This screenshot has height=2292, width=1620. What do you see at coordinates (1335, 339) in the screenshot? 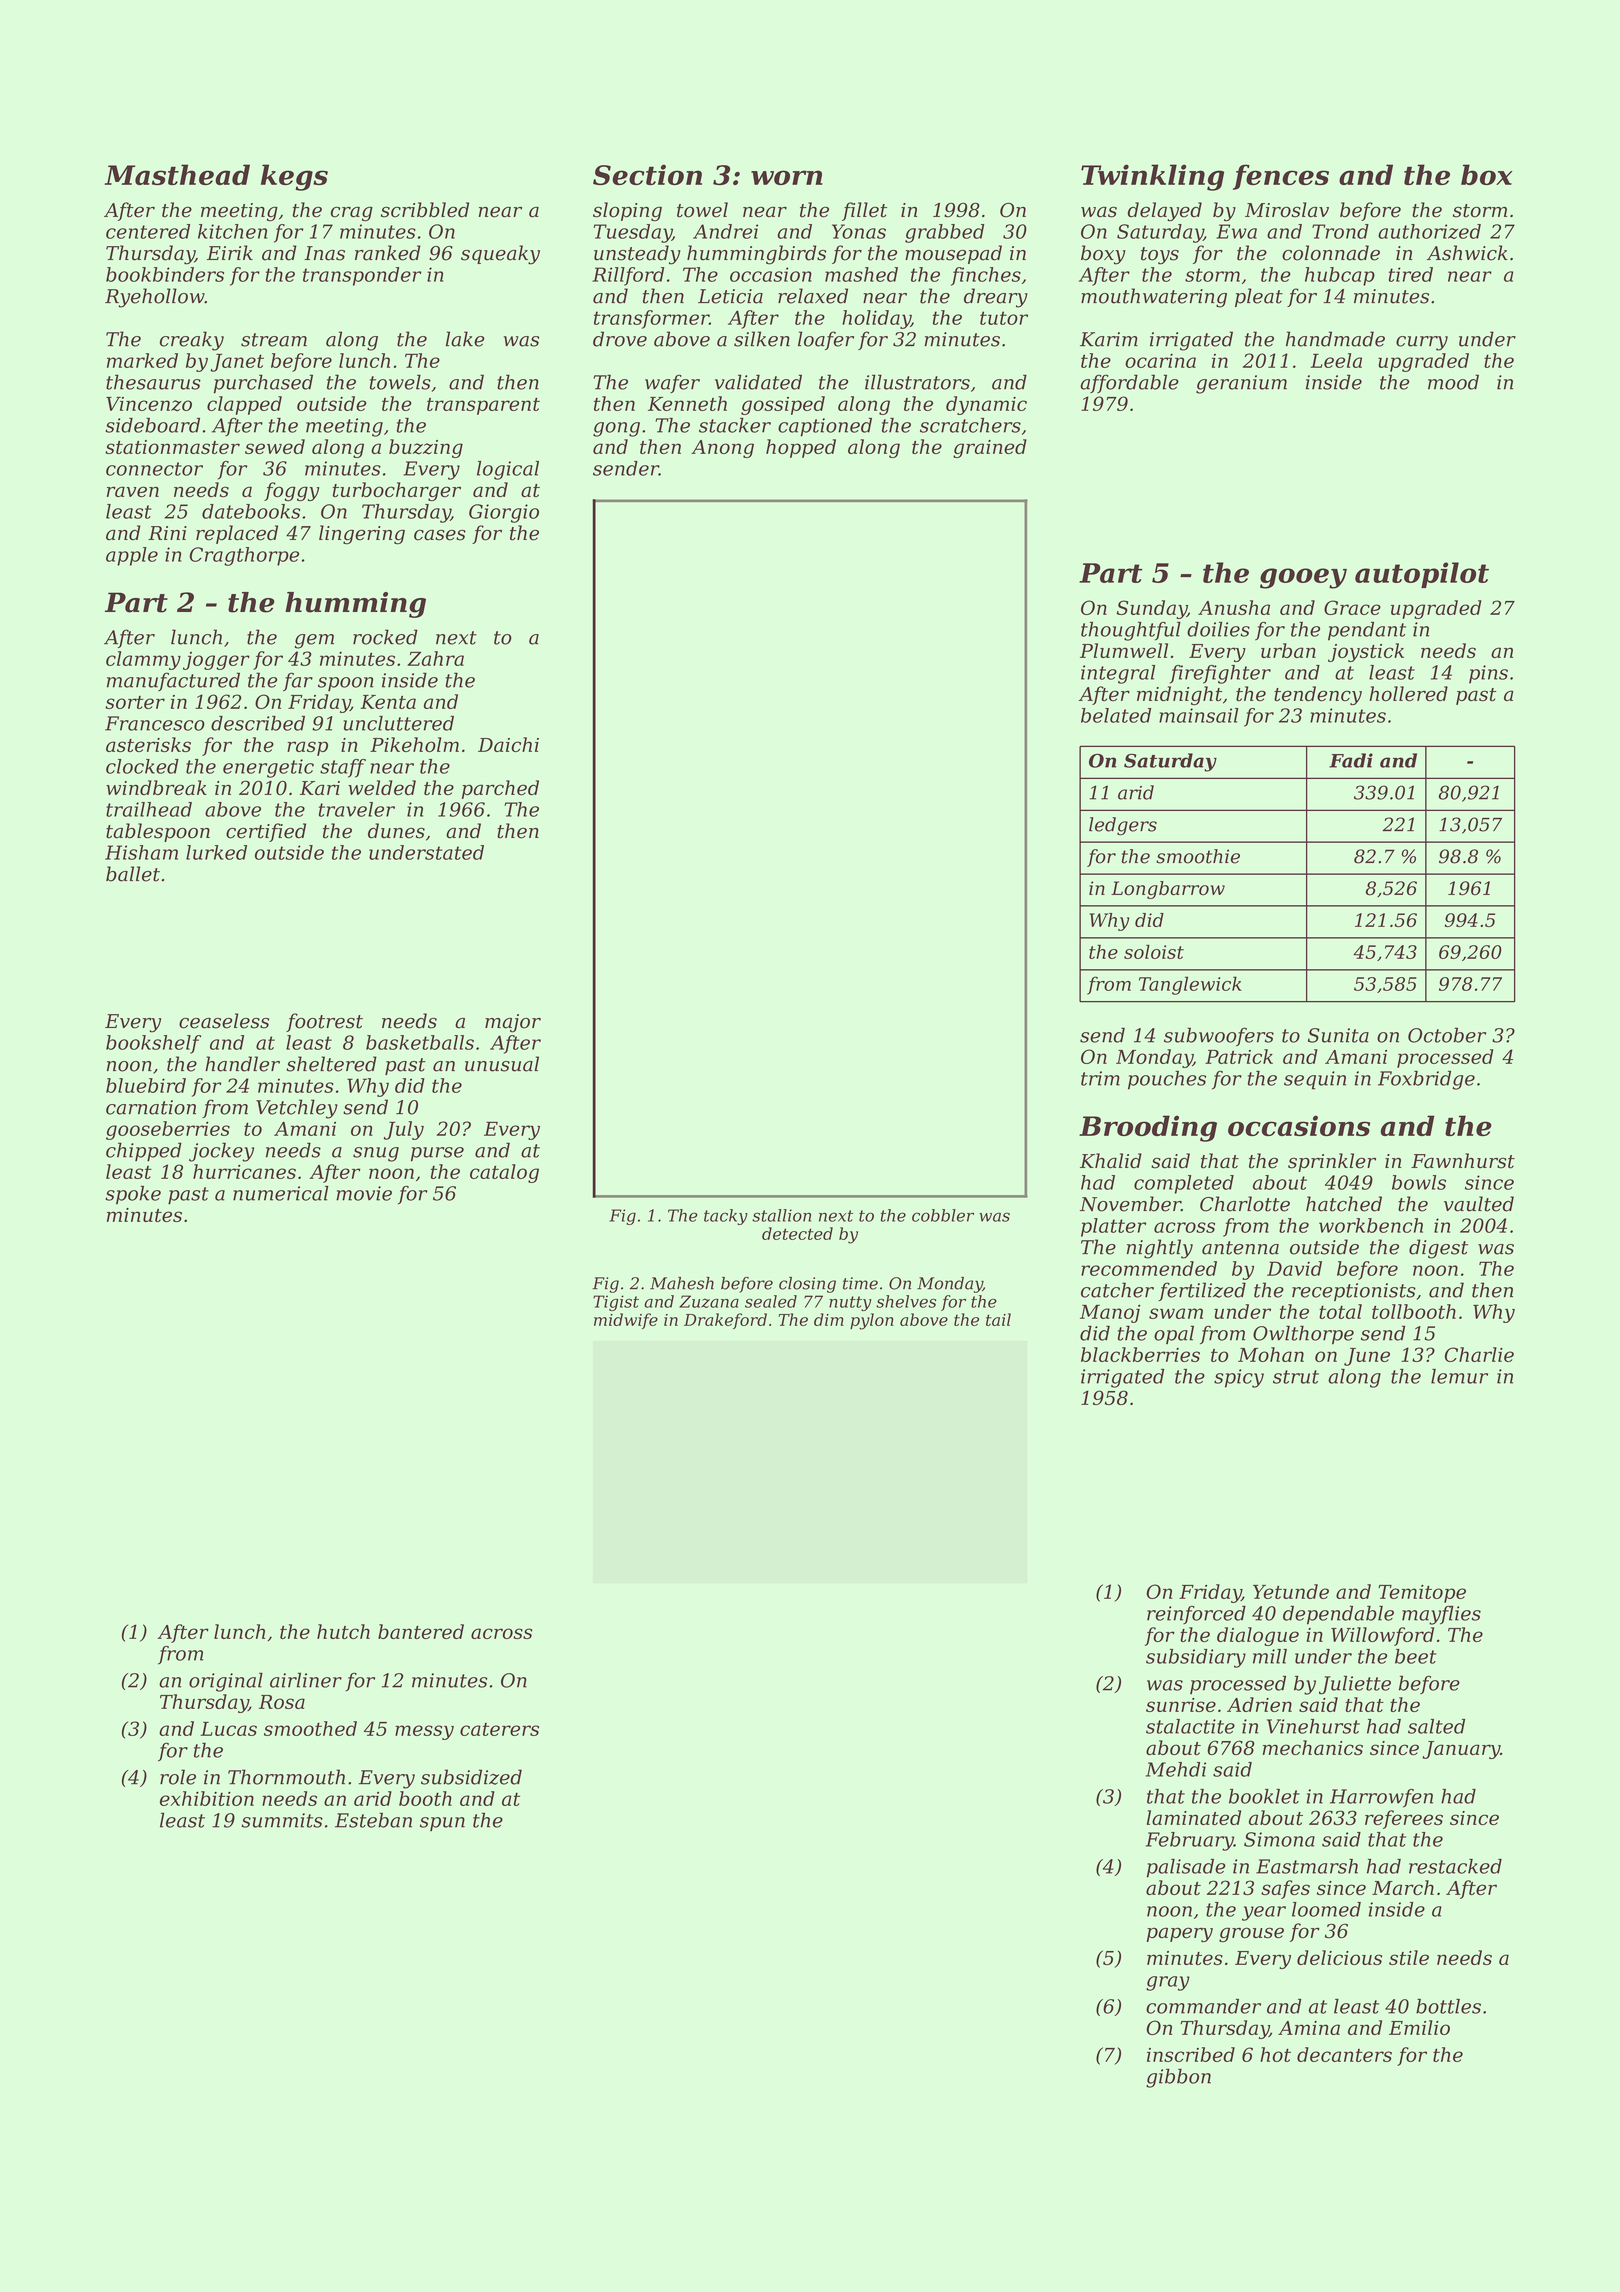
I see `handmade` at bounding box center [1335, 339].
